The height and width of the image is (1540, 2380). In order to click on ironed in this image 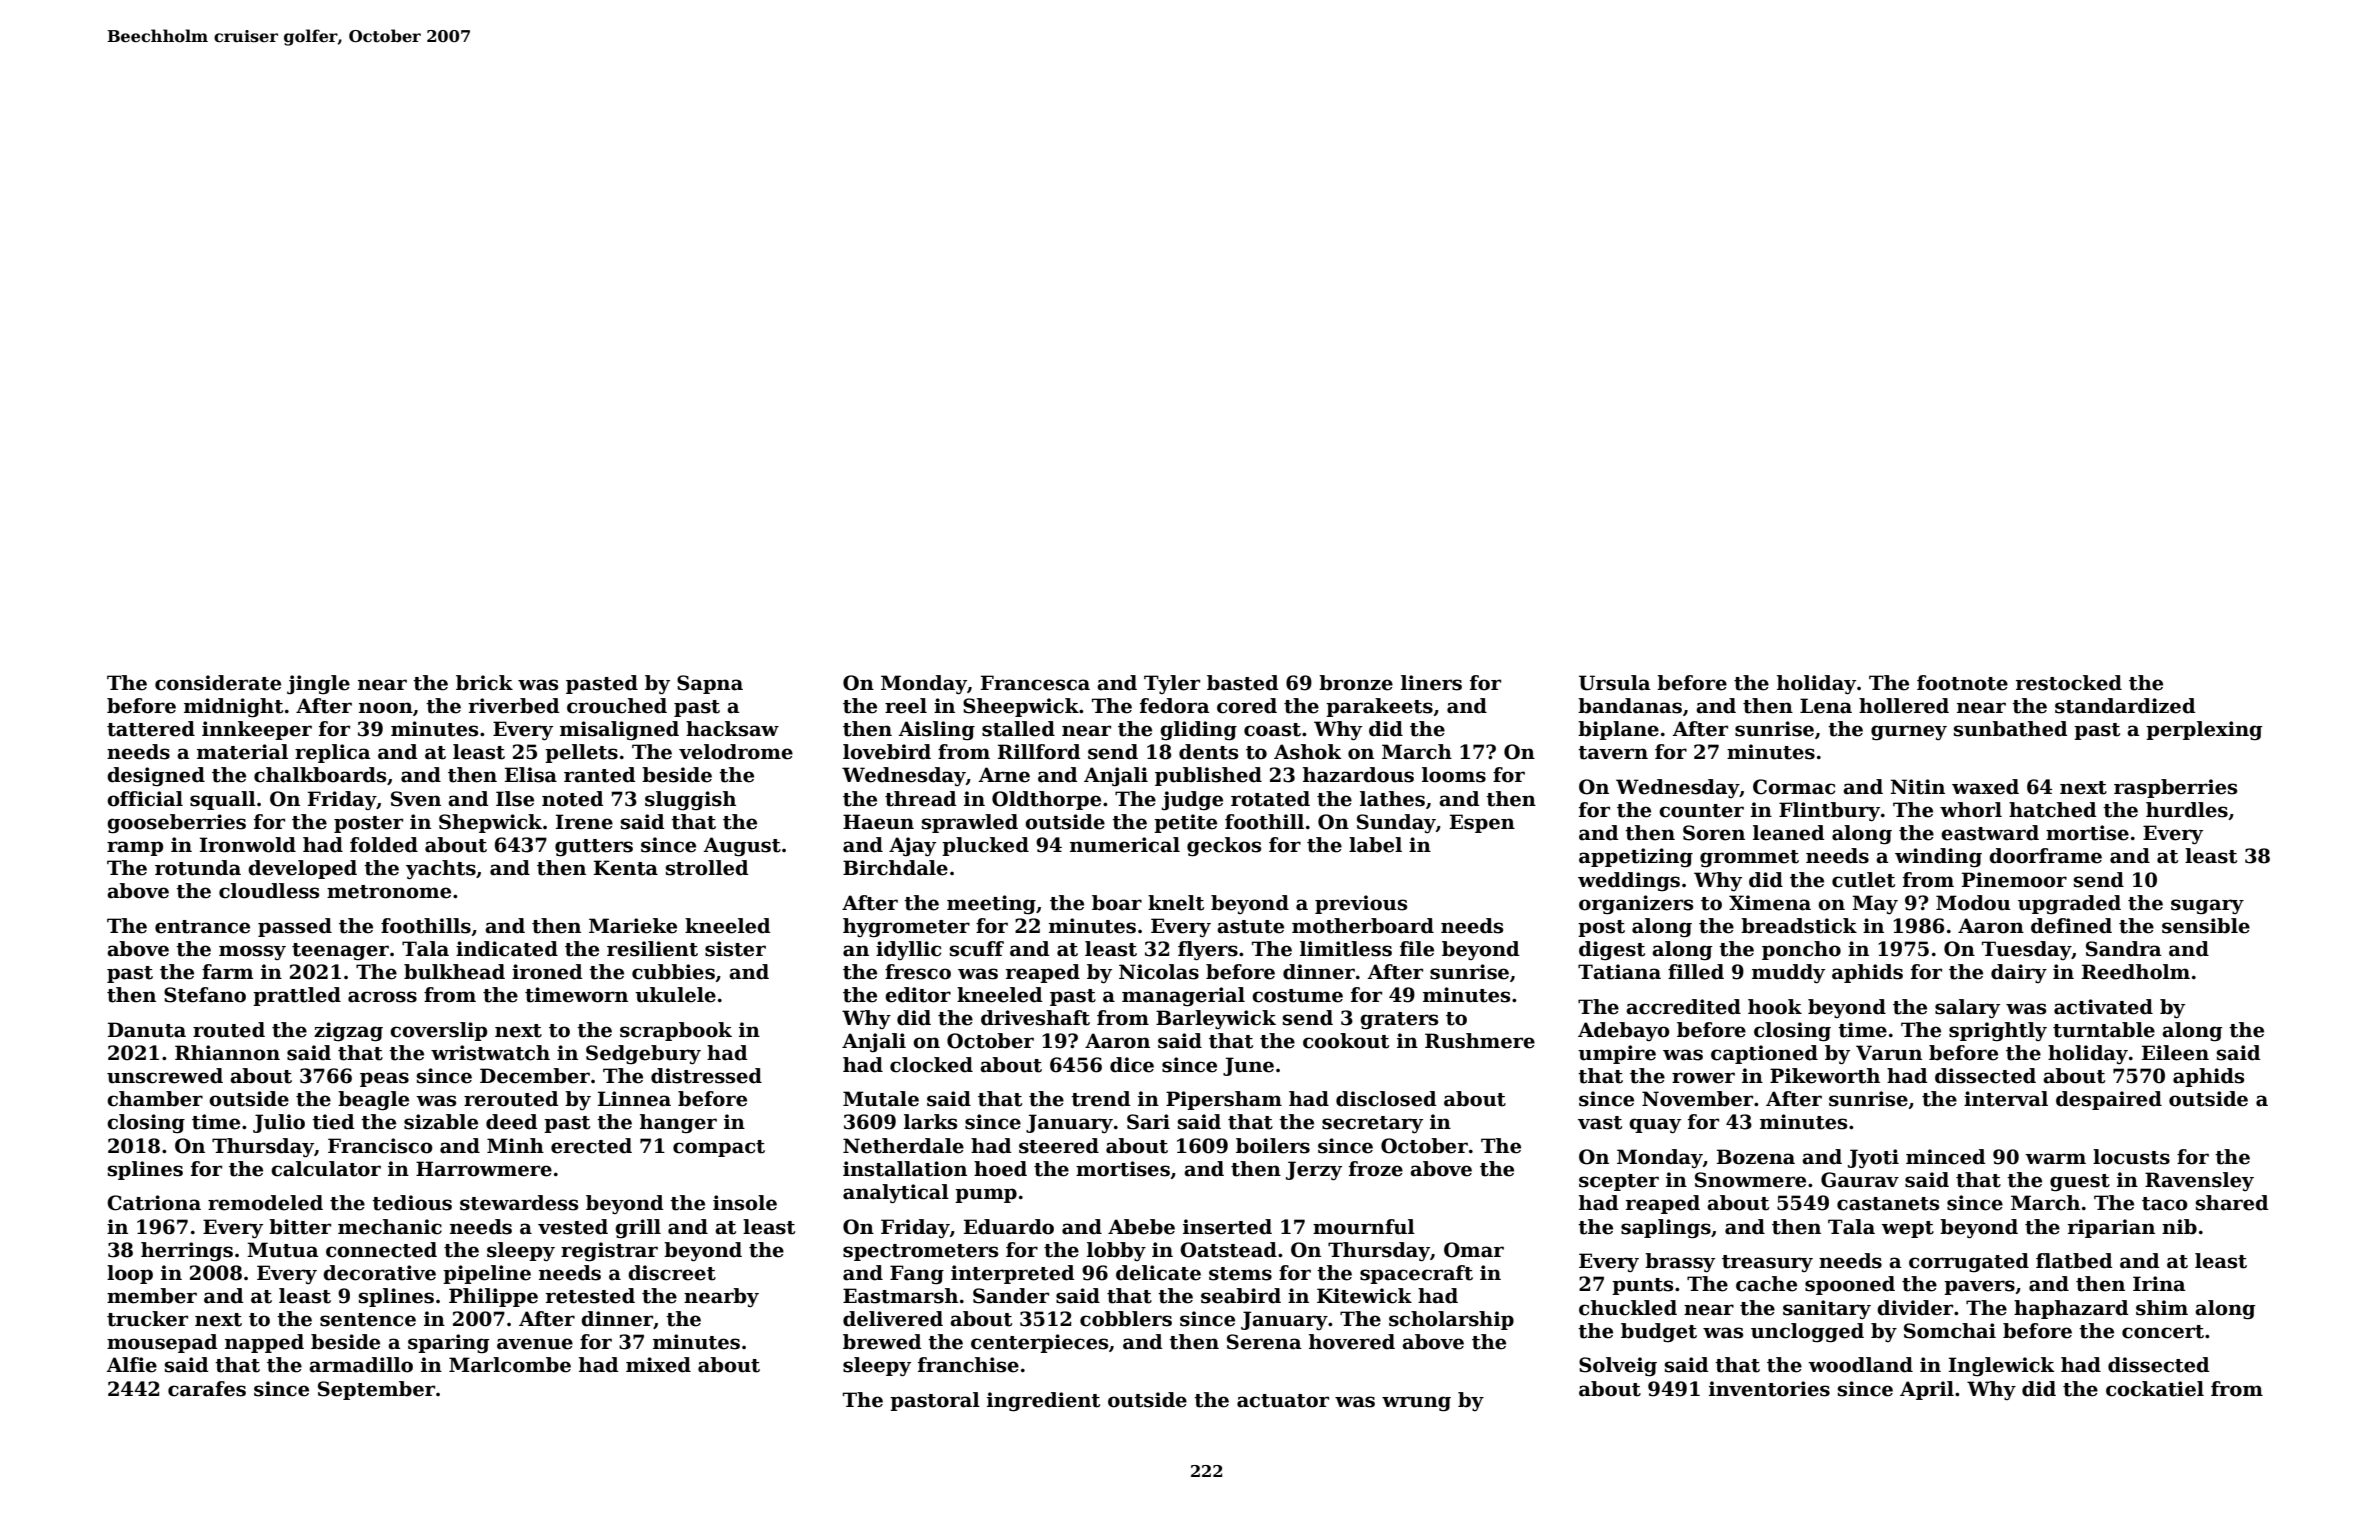, I will do `click(547, 972)`.
